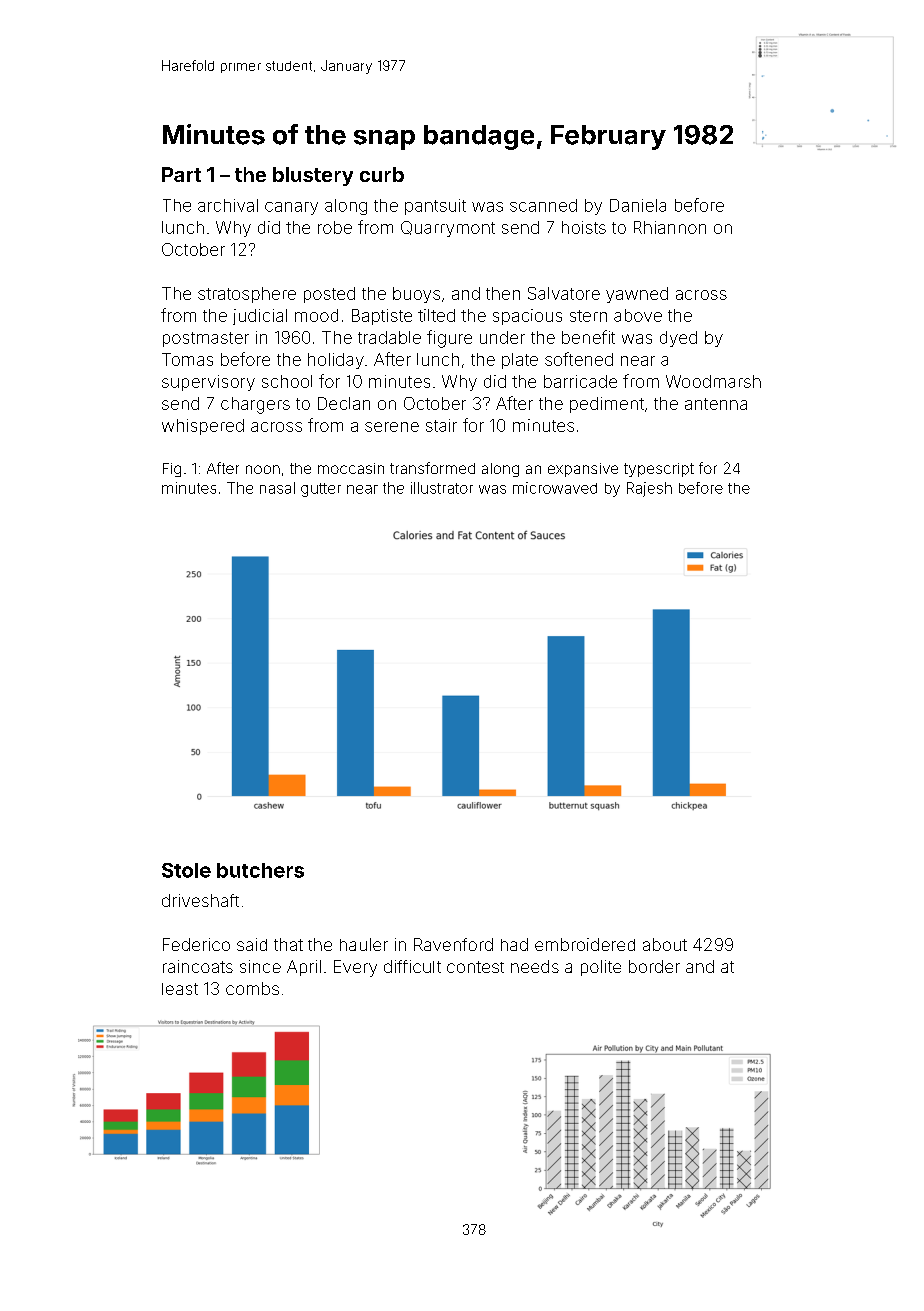  What do you see at coordinates (678, 339) in the image?
I see `dyed` at bounding box center [678, 339].
